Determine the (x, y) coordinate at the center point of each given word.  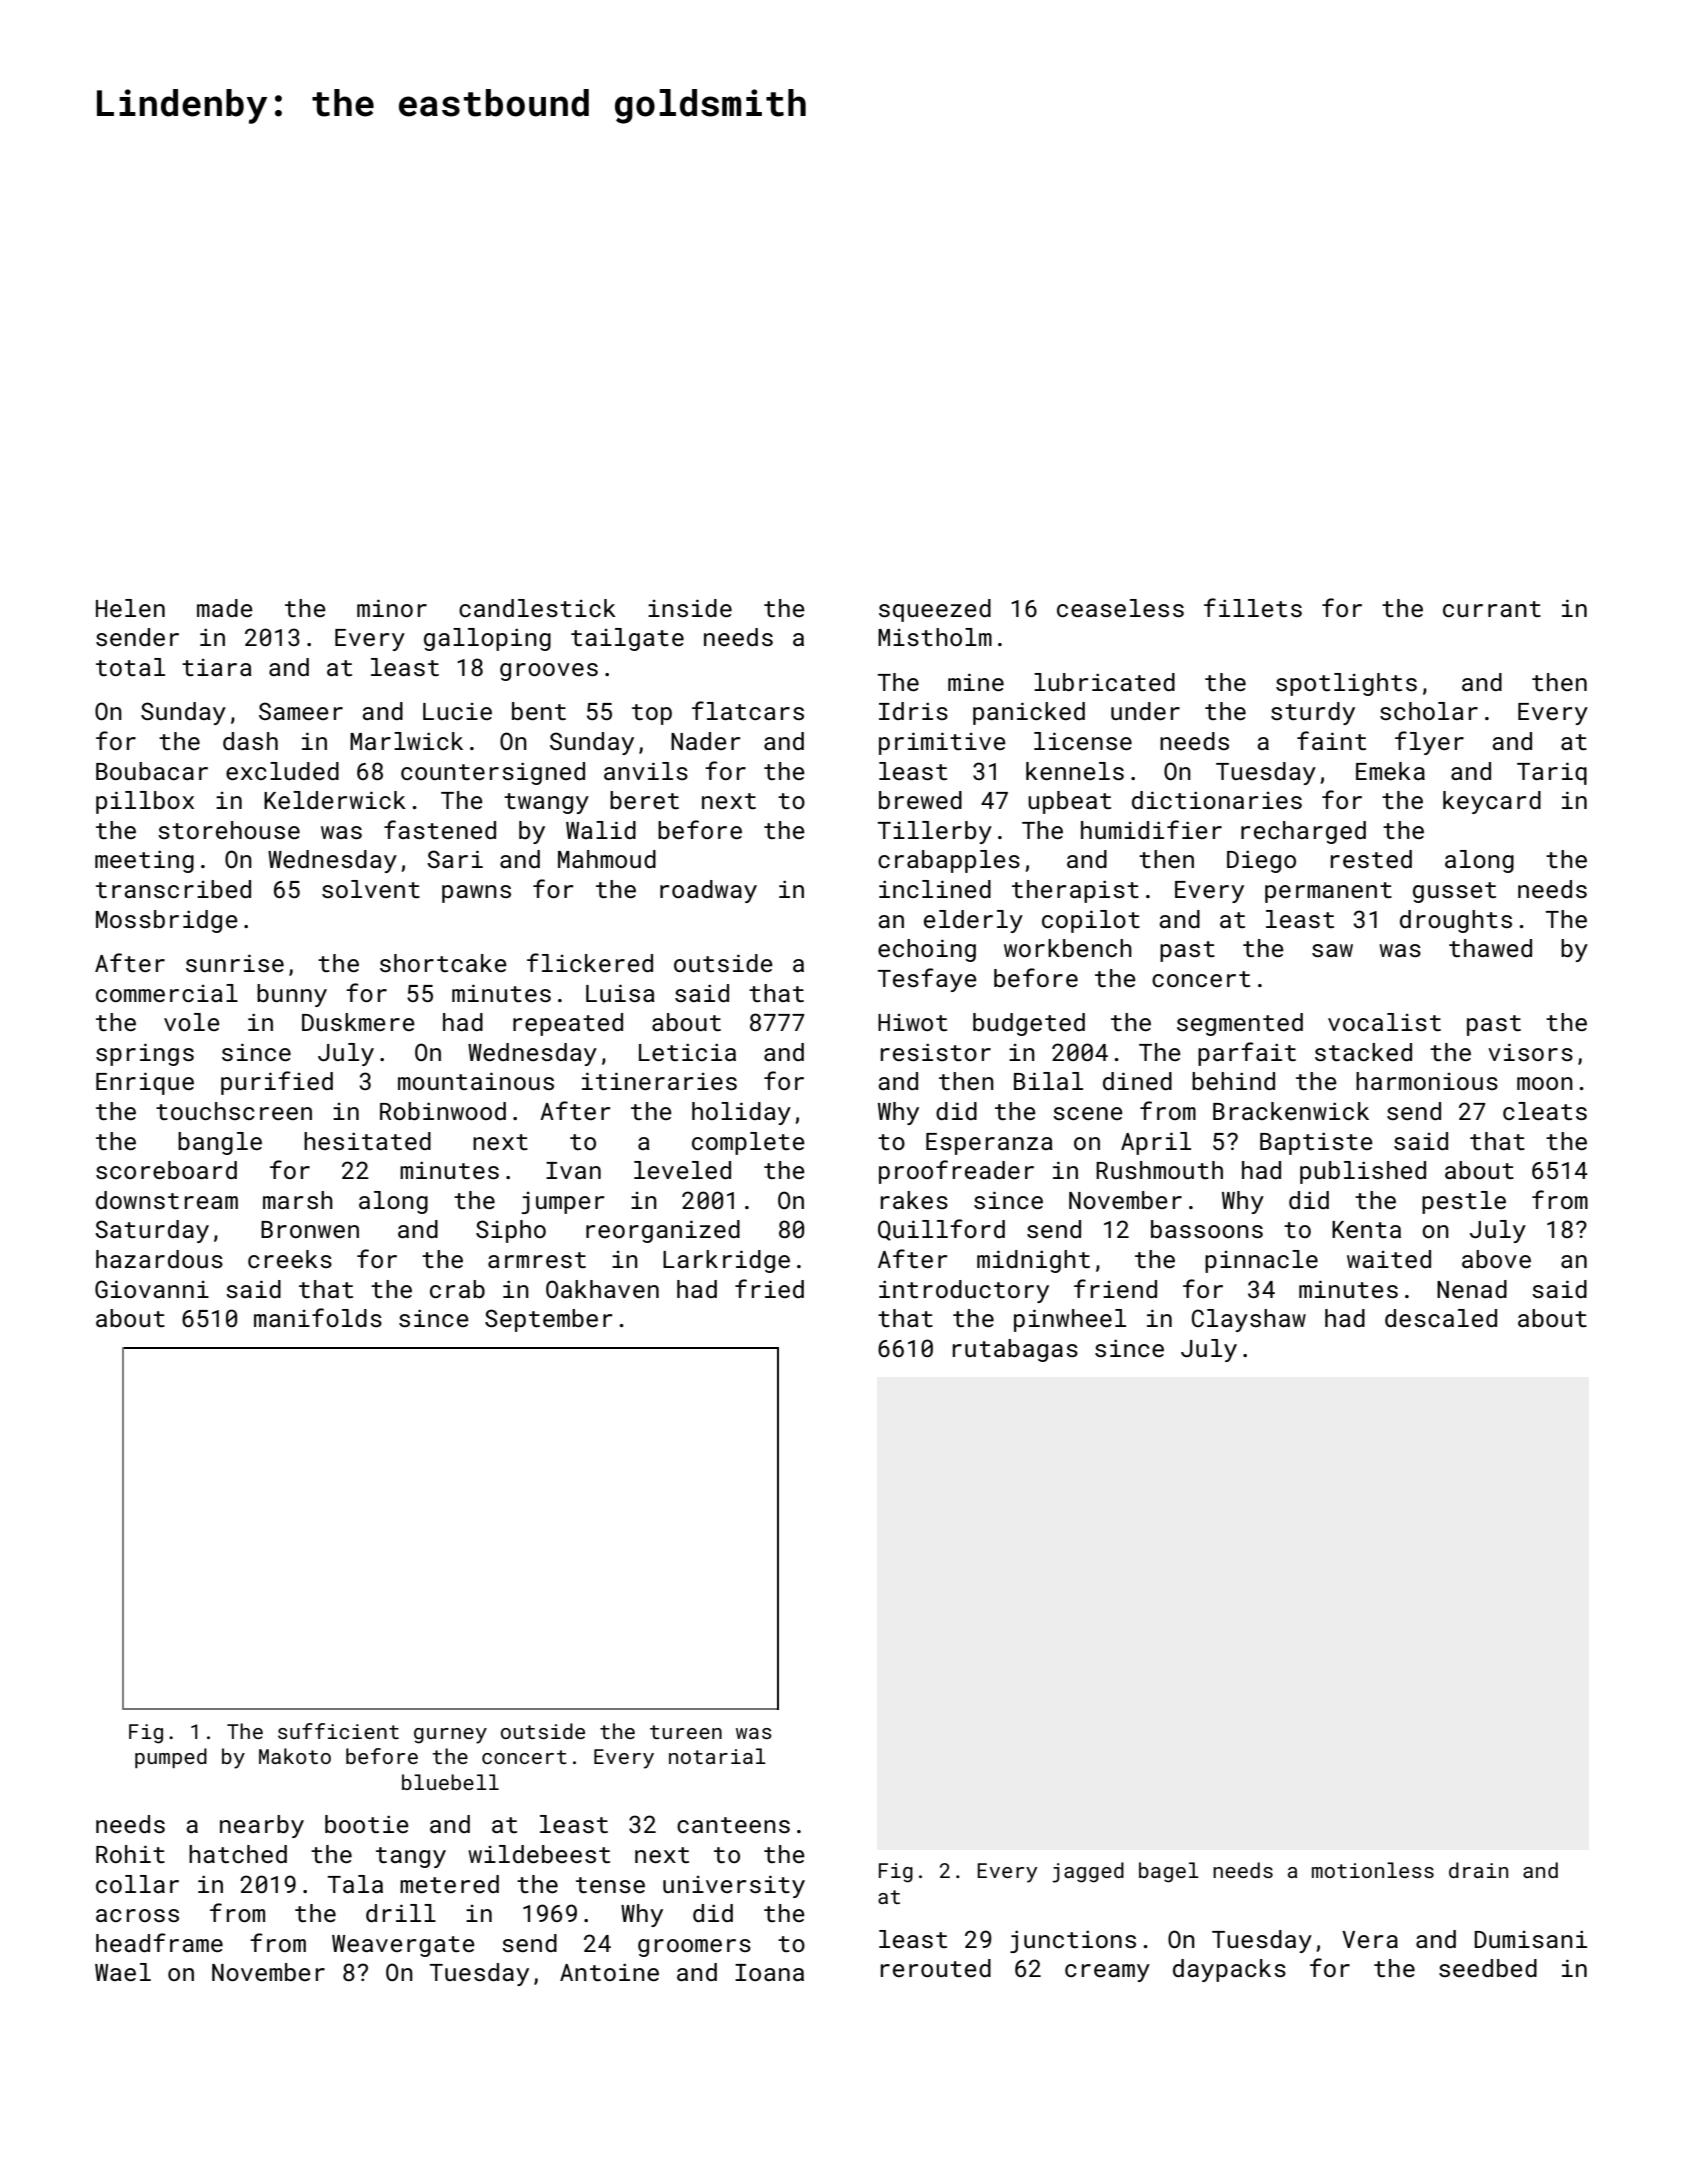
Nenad (1472, 1289)
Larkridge (726, 1261)
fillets (1253, 607)
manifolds (318, 1317)
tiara (217, 667)
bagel (1169, 1872)
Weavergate (403, 1946)
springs (145, 1054)
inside (690, 608)
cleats (1545, 1111)
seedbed (1488, 1968)
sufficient (338, 1731)
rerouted (936, 1968)
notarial (717, 1756)
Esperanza (989, 1144)
